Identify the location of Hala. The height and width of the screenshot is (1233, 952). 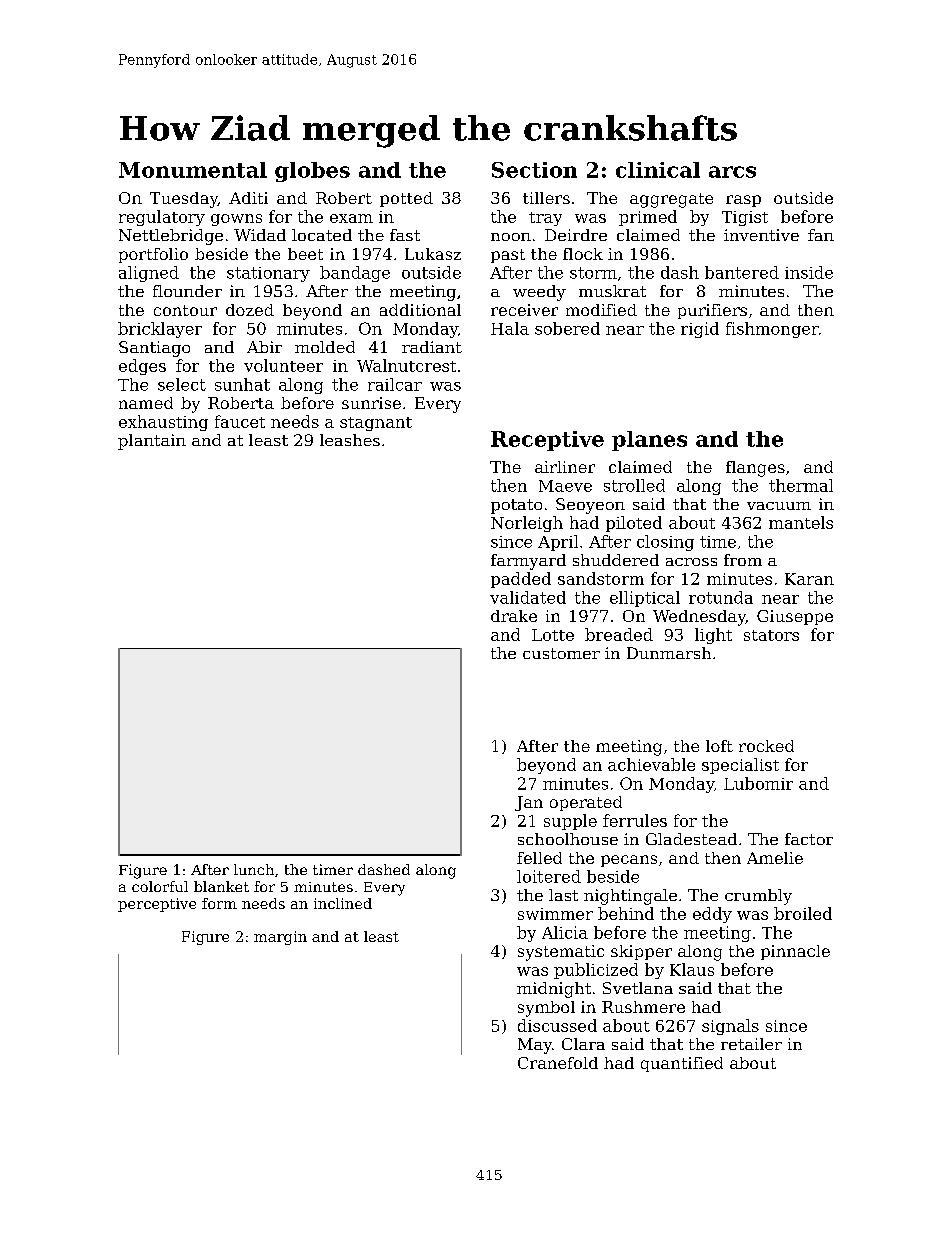
(510, 328).
